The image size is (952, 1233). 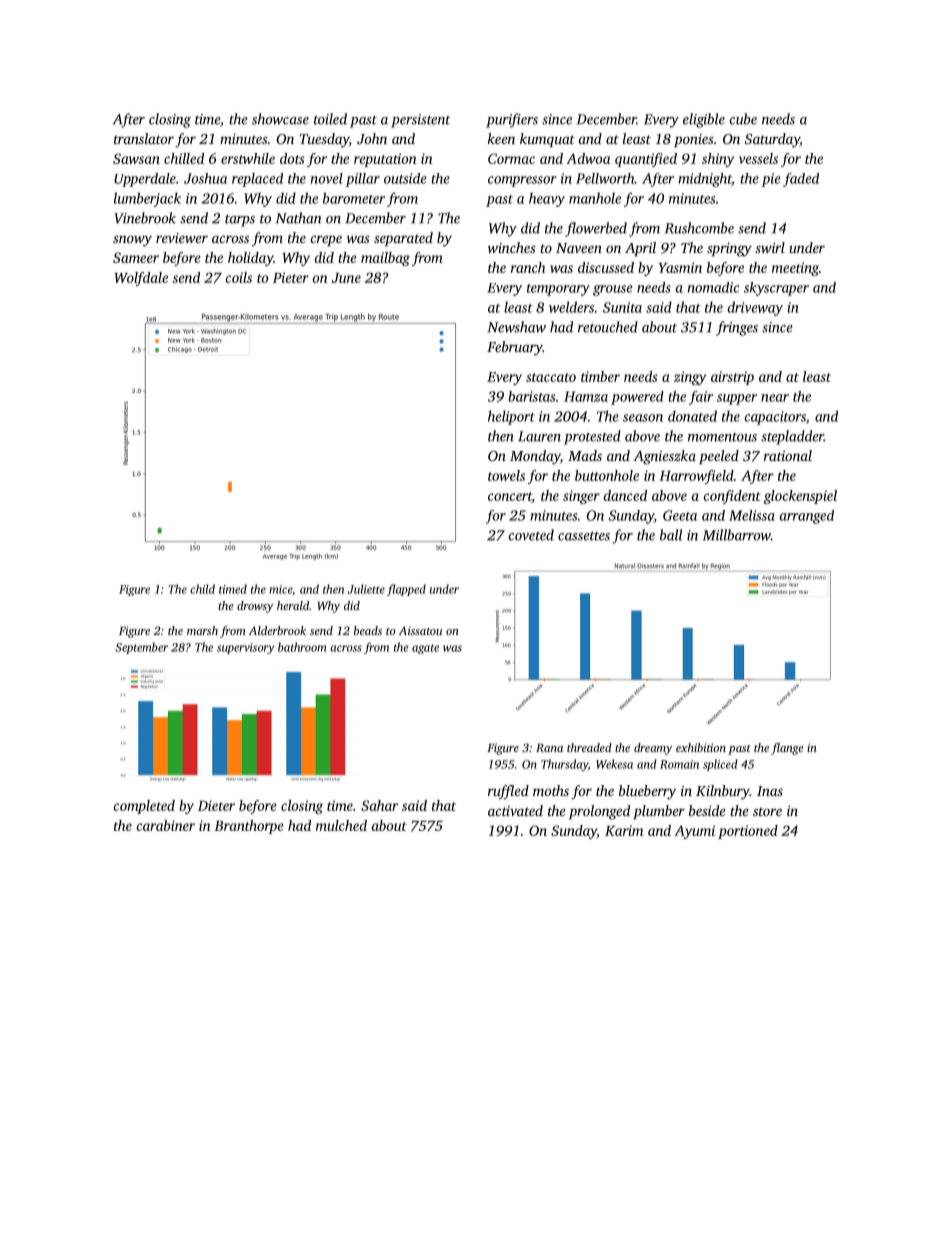 I want to click on heavy, so click(x=547, y=199).
